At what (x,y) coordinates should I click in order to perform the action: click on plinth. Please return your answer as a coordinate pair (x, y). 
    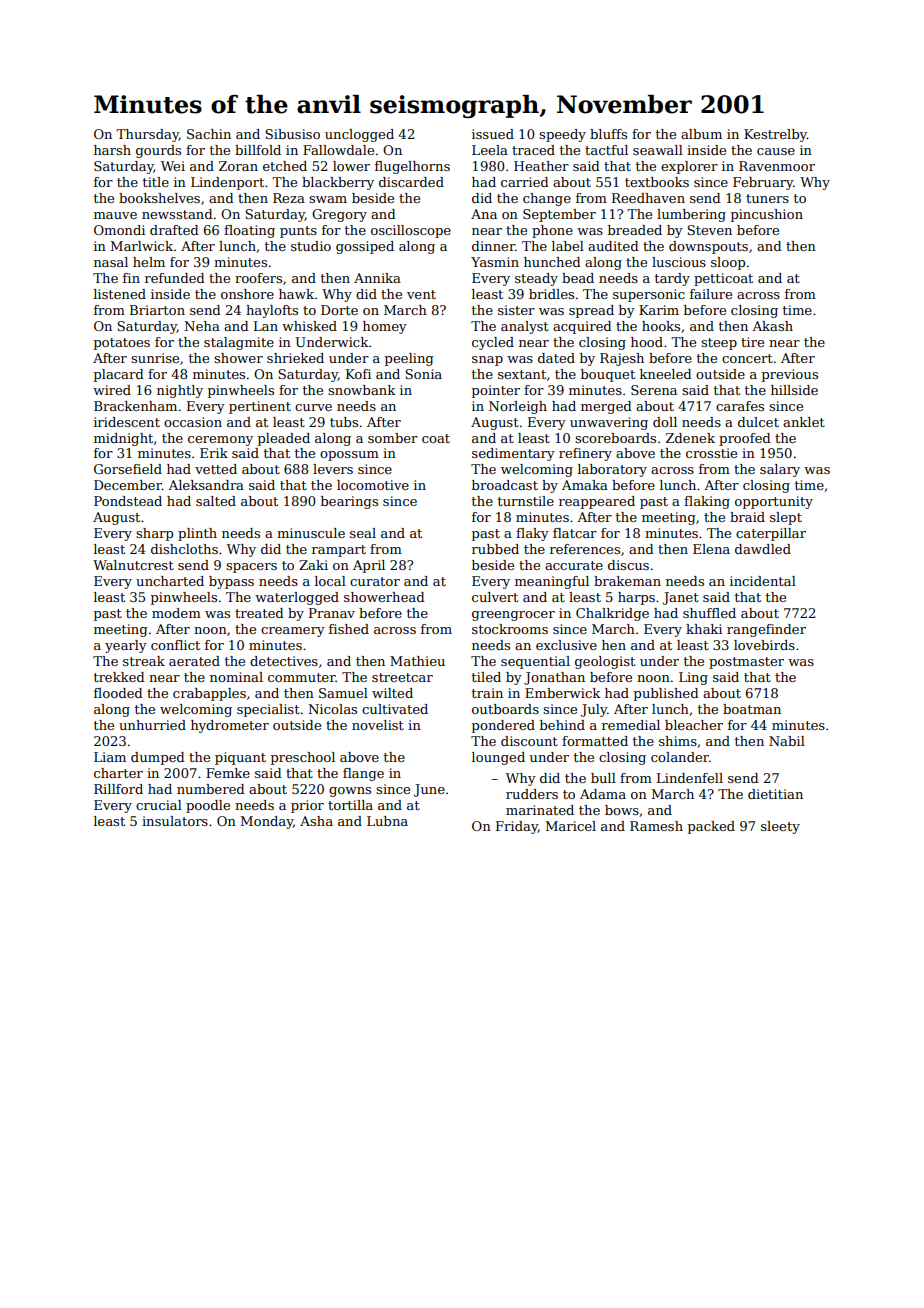
    Looking at the image, I should click on (197, 534).
